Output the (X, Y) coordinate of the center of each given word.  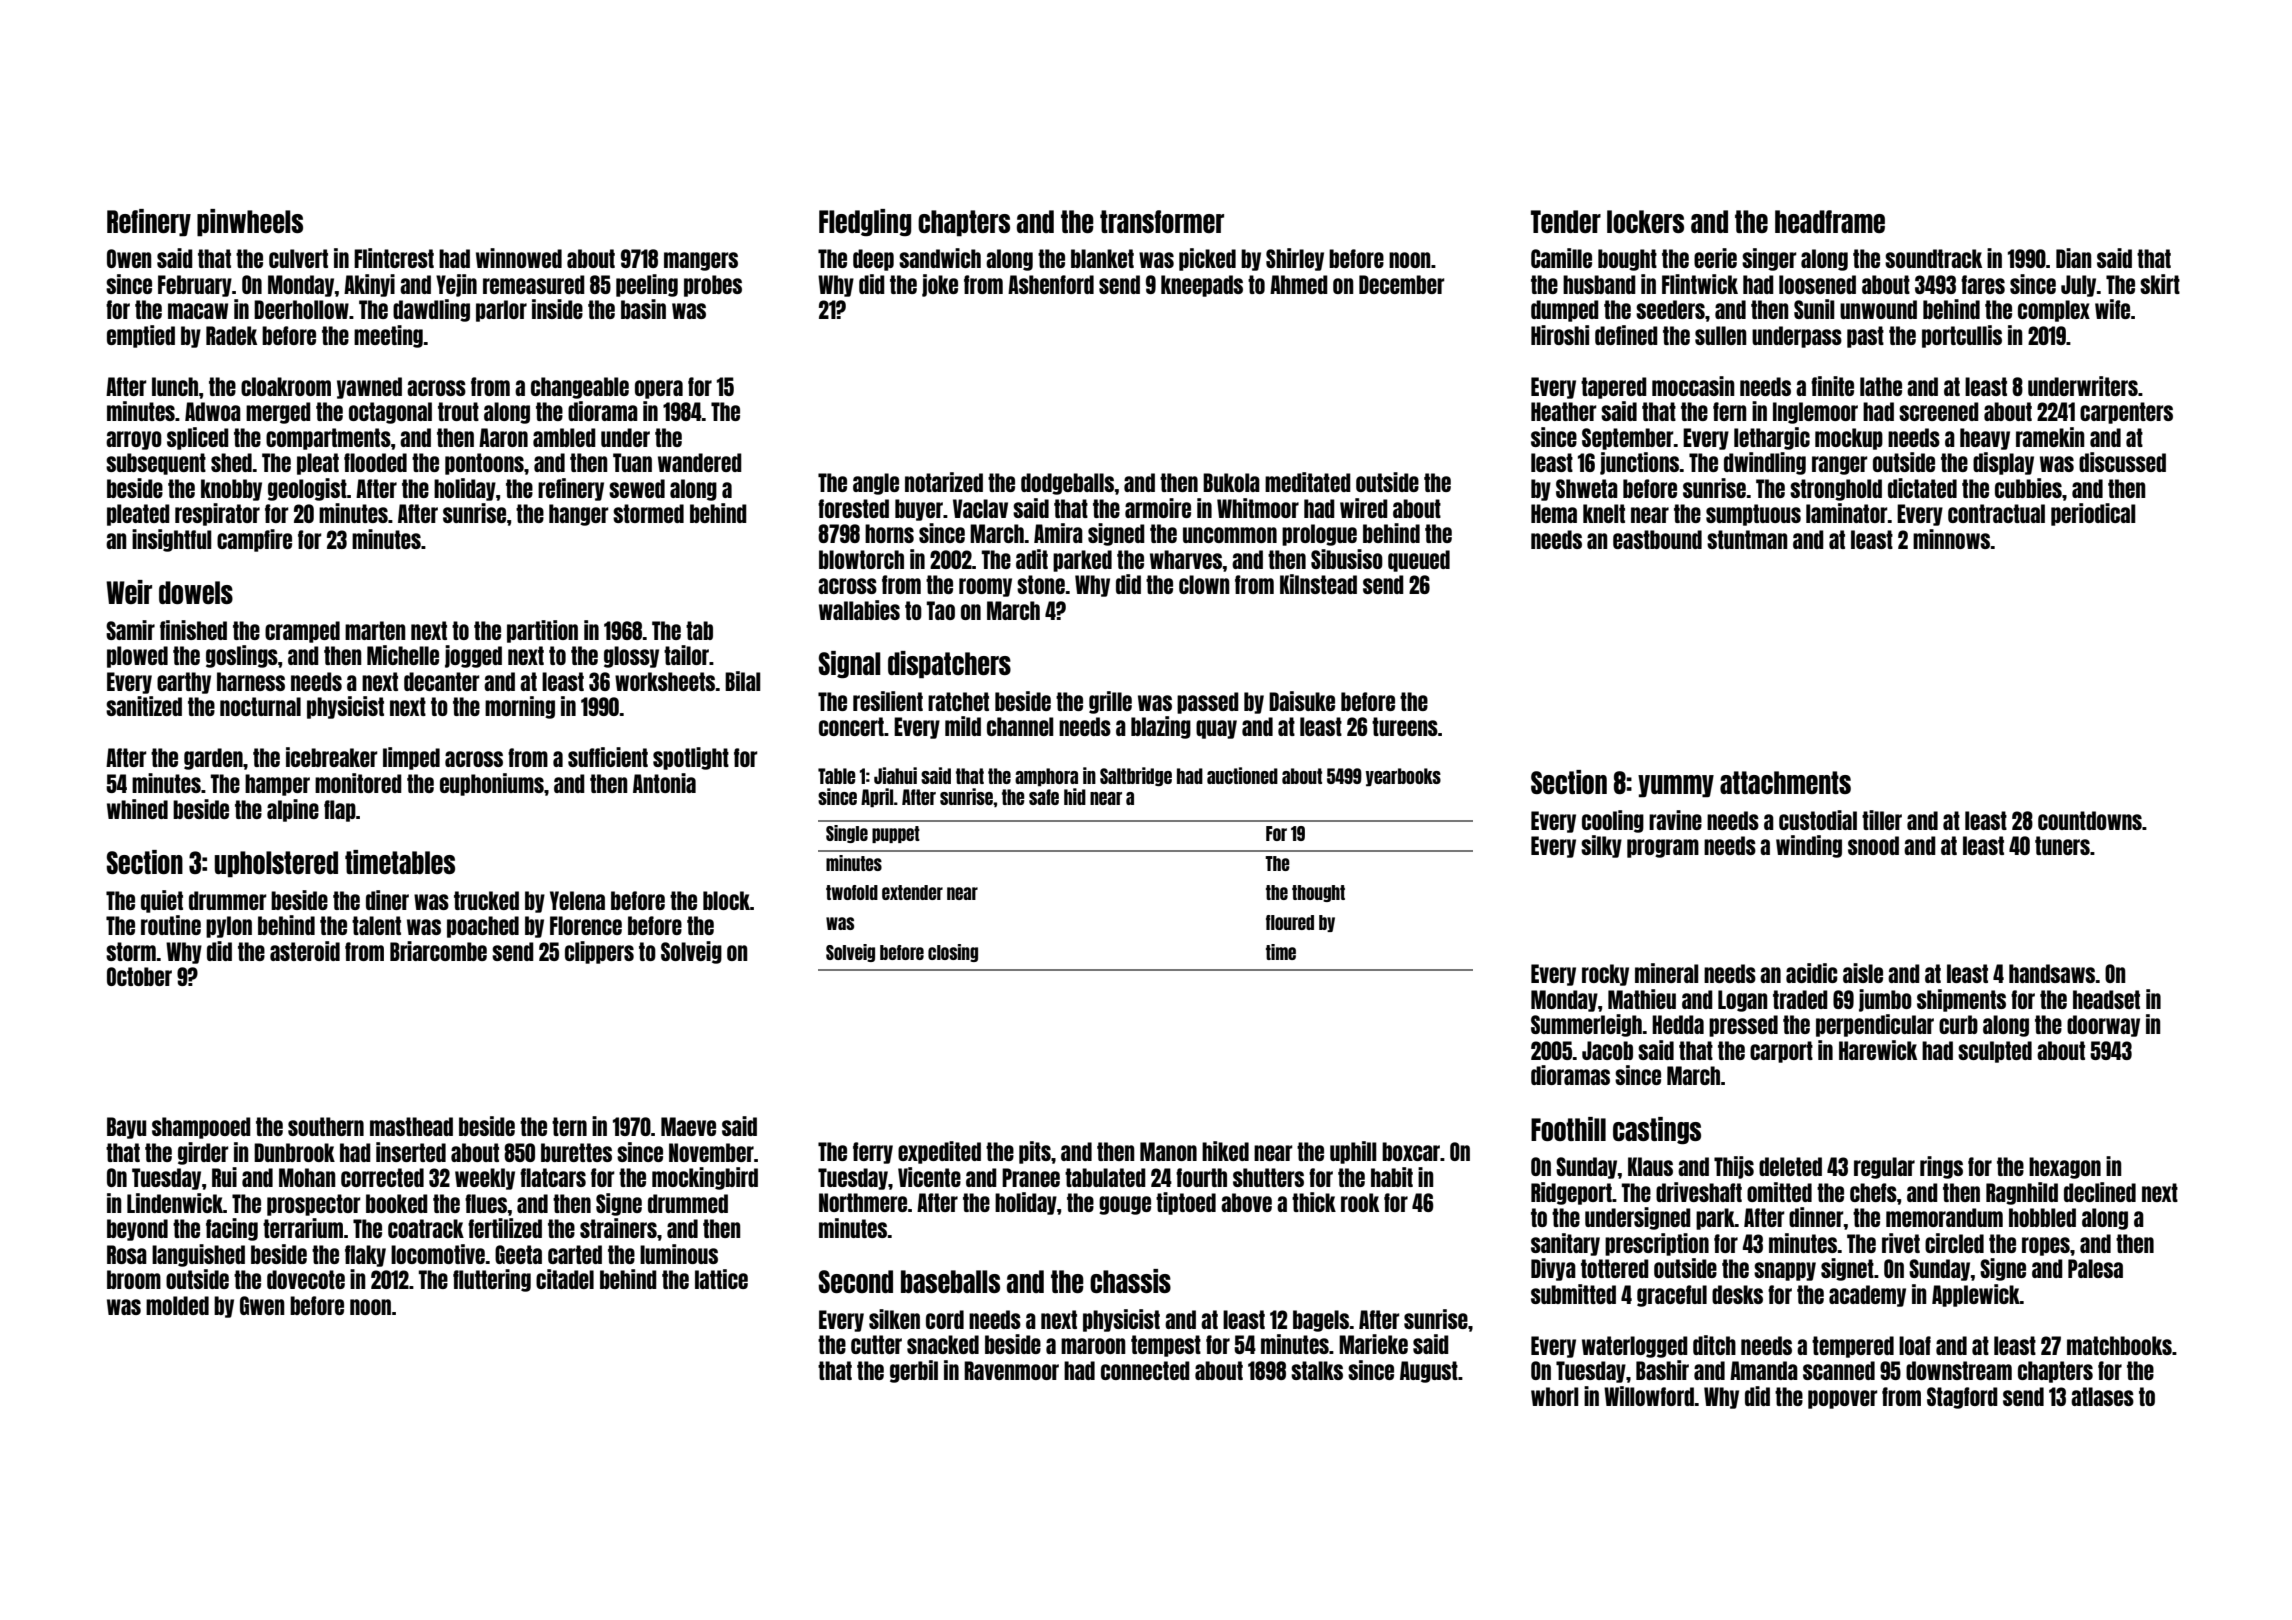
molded (177, 1305)
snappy (1785, 1271)
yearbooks (1403, 777)
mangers (701, 261)
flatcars (553, 1177)
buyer (919, 510)
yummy (1676, 786)
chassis (1130, 1281)
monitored (358, 783)
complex (2054, 311)
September (1628, 439)
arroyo (134, 440)
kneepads (1202, 286)
